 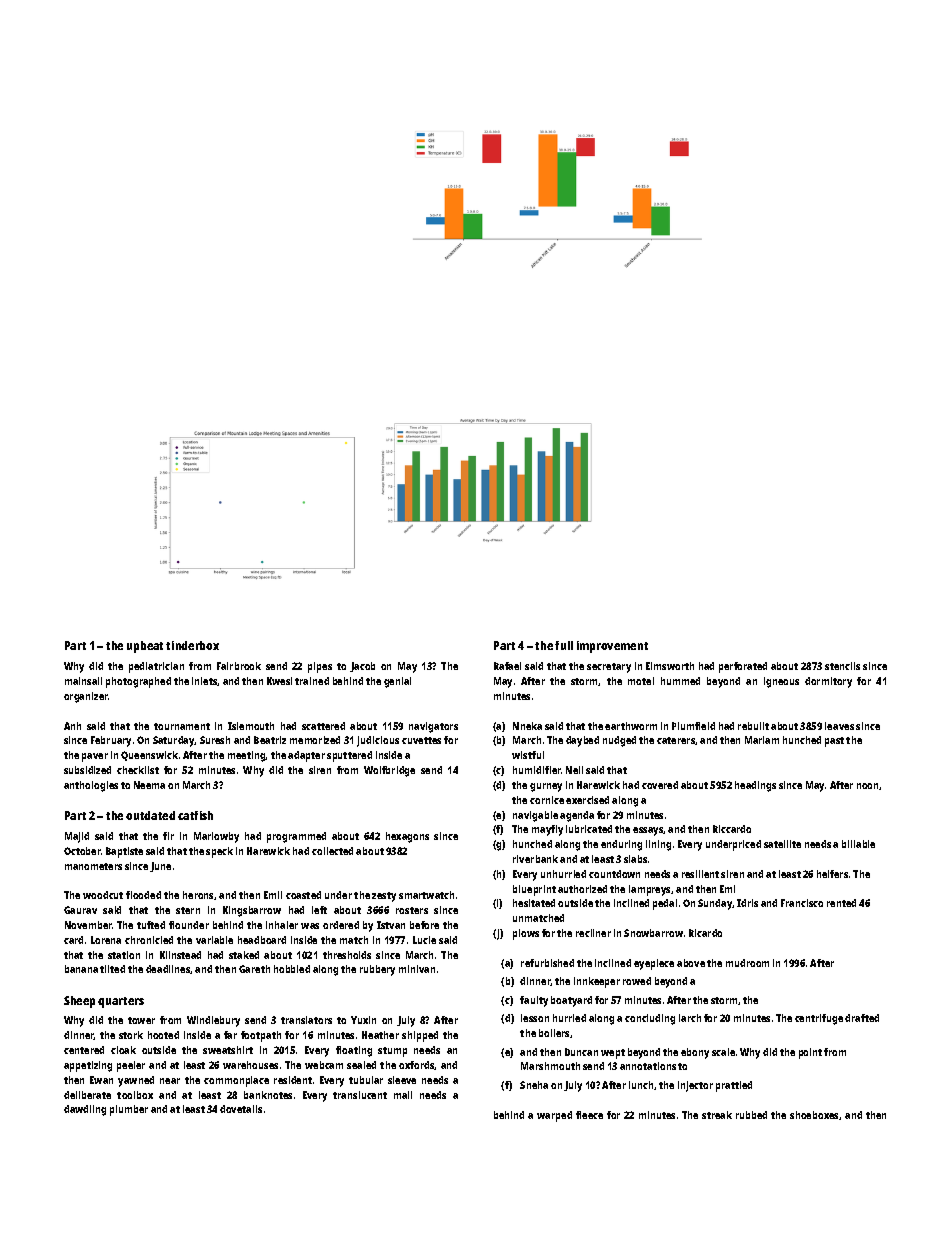 I want to click on mayfly, so click(x=547, y=830).
